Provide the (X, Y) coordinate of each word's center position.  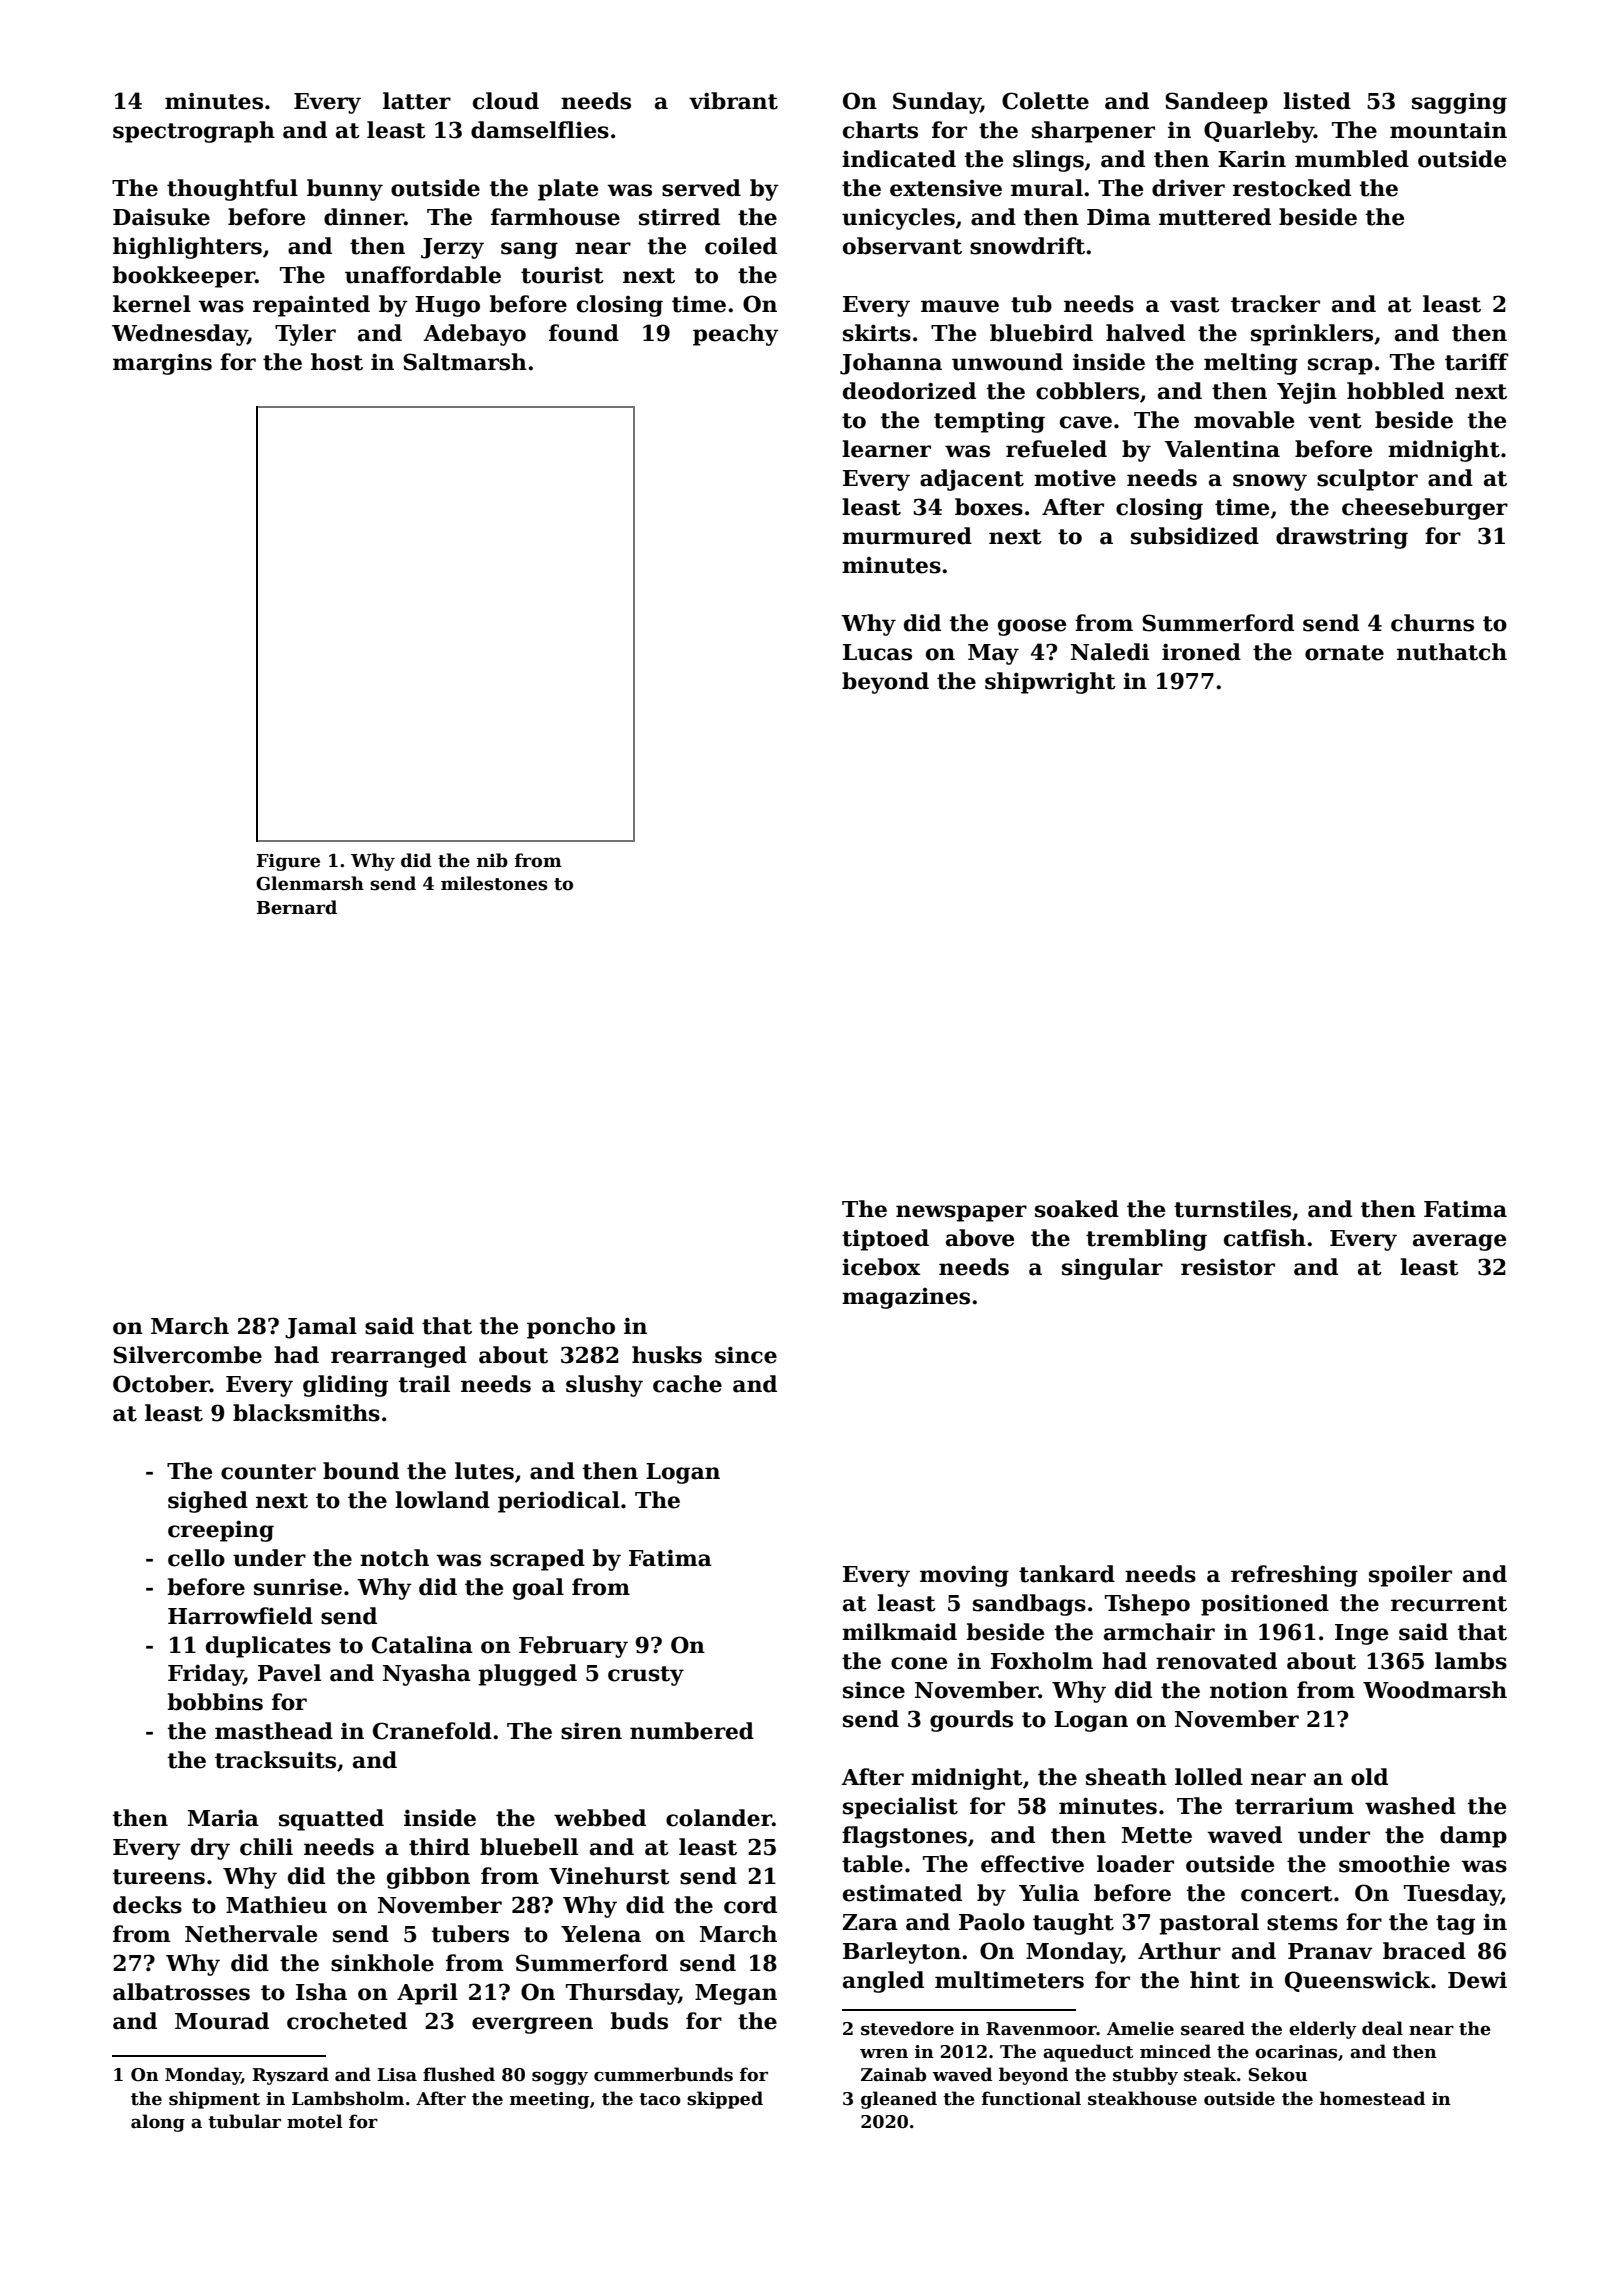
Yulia (1049, 1893)
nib (492, 860)
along (158, 2123)
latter (417, 101)
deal (1382, 2028)
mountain (1448, 130)
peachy (736, 335)
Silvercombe (187, 1355)
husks (667, 1355)
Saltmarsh (465, 362)
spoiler (1410, 1576)
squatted (331, 1820)
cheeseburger (1425, 509)
